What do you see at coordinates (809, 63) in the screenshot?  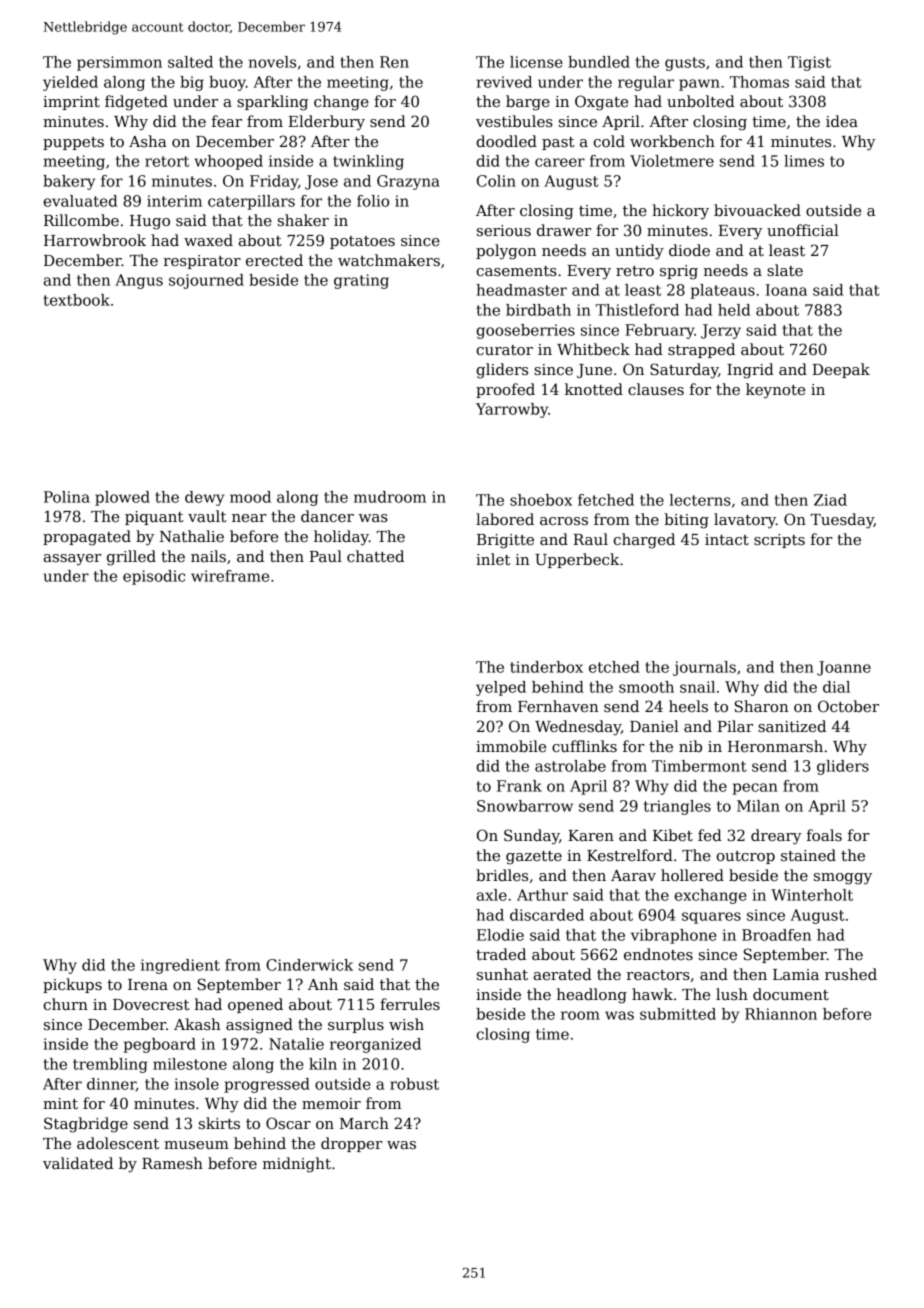 I see `Tigist` at bounding box center [809, 63].
